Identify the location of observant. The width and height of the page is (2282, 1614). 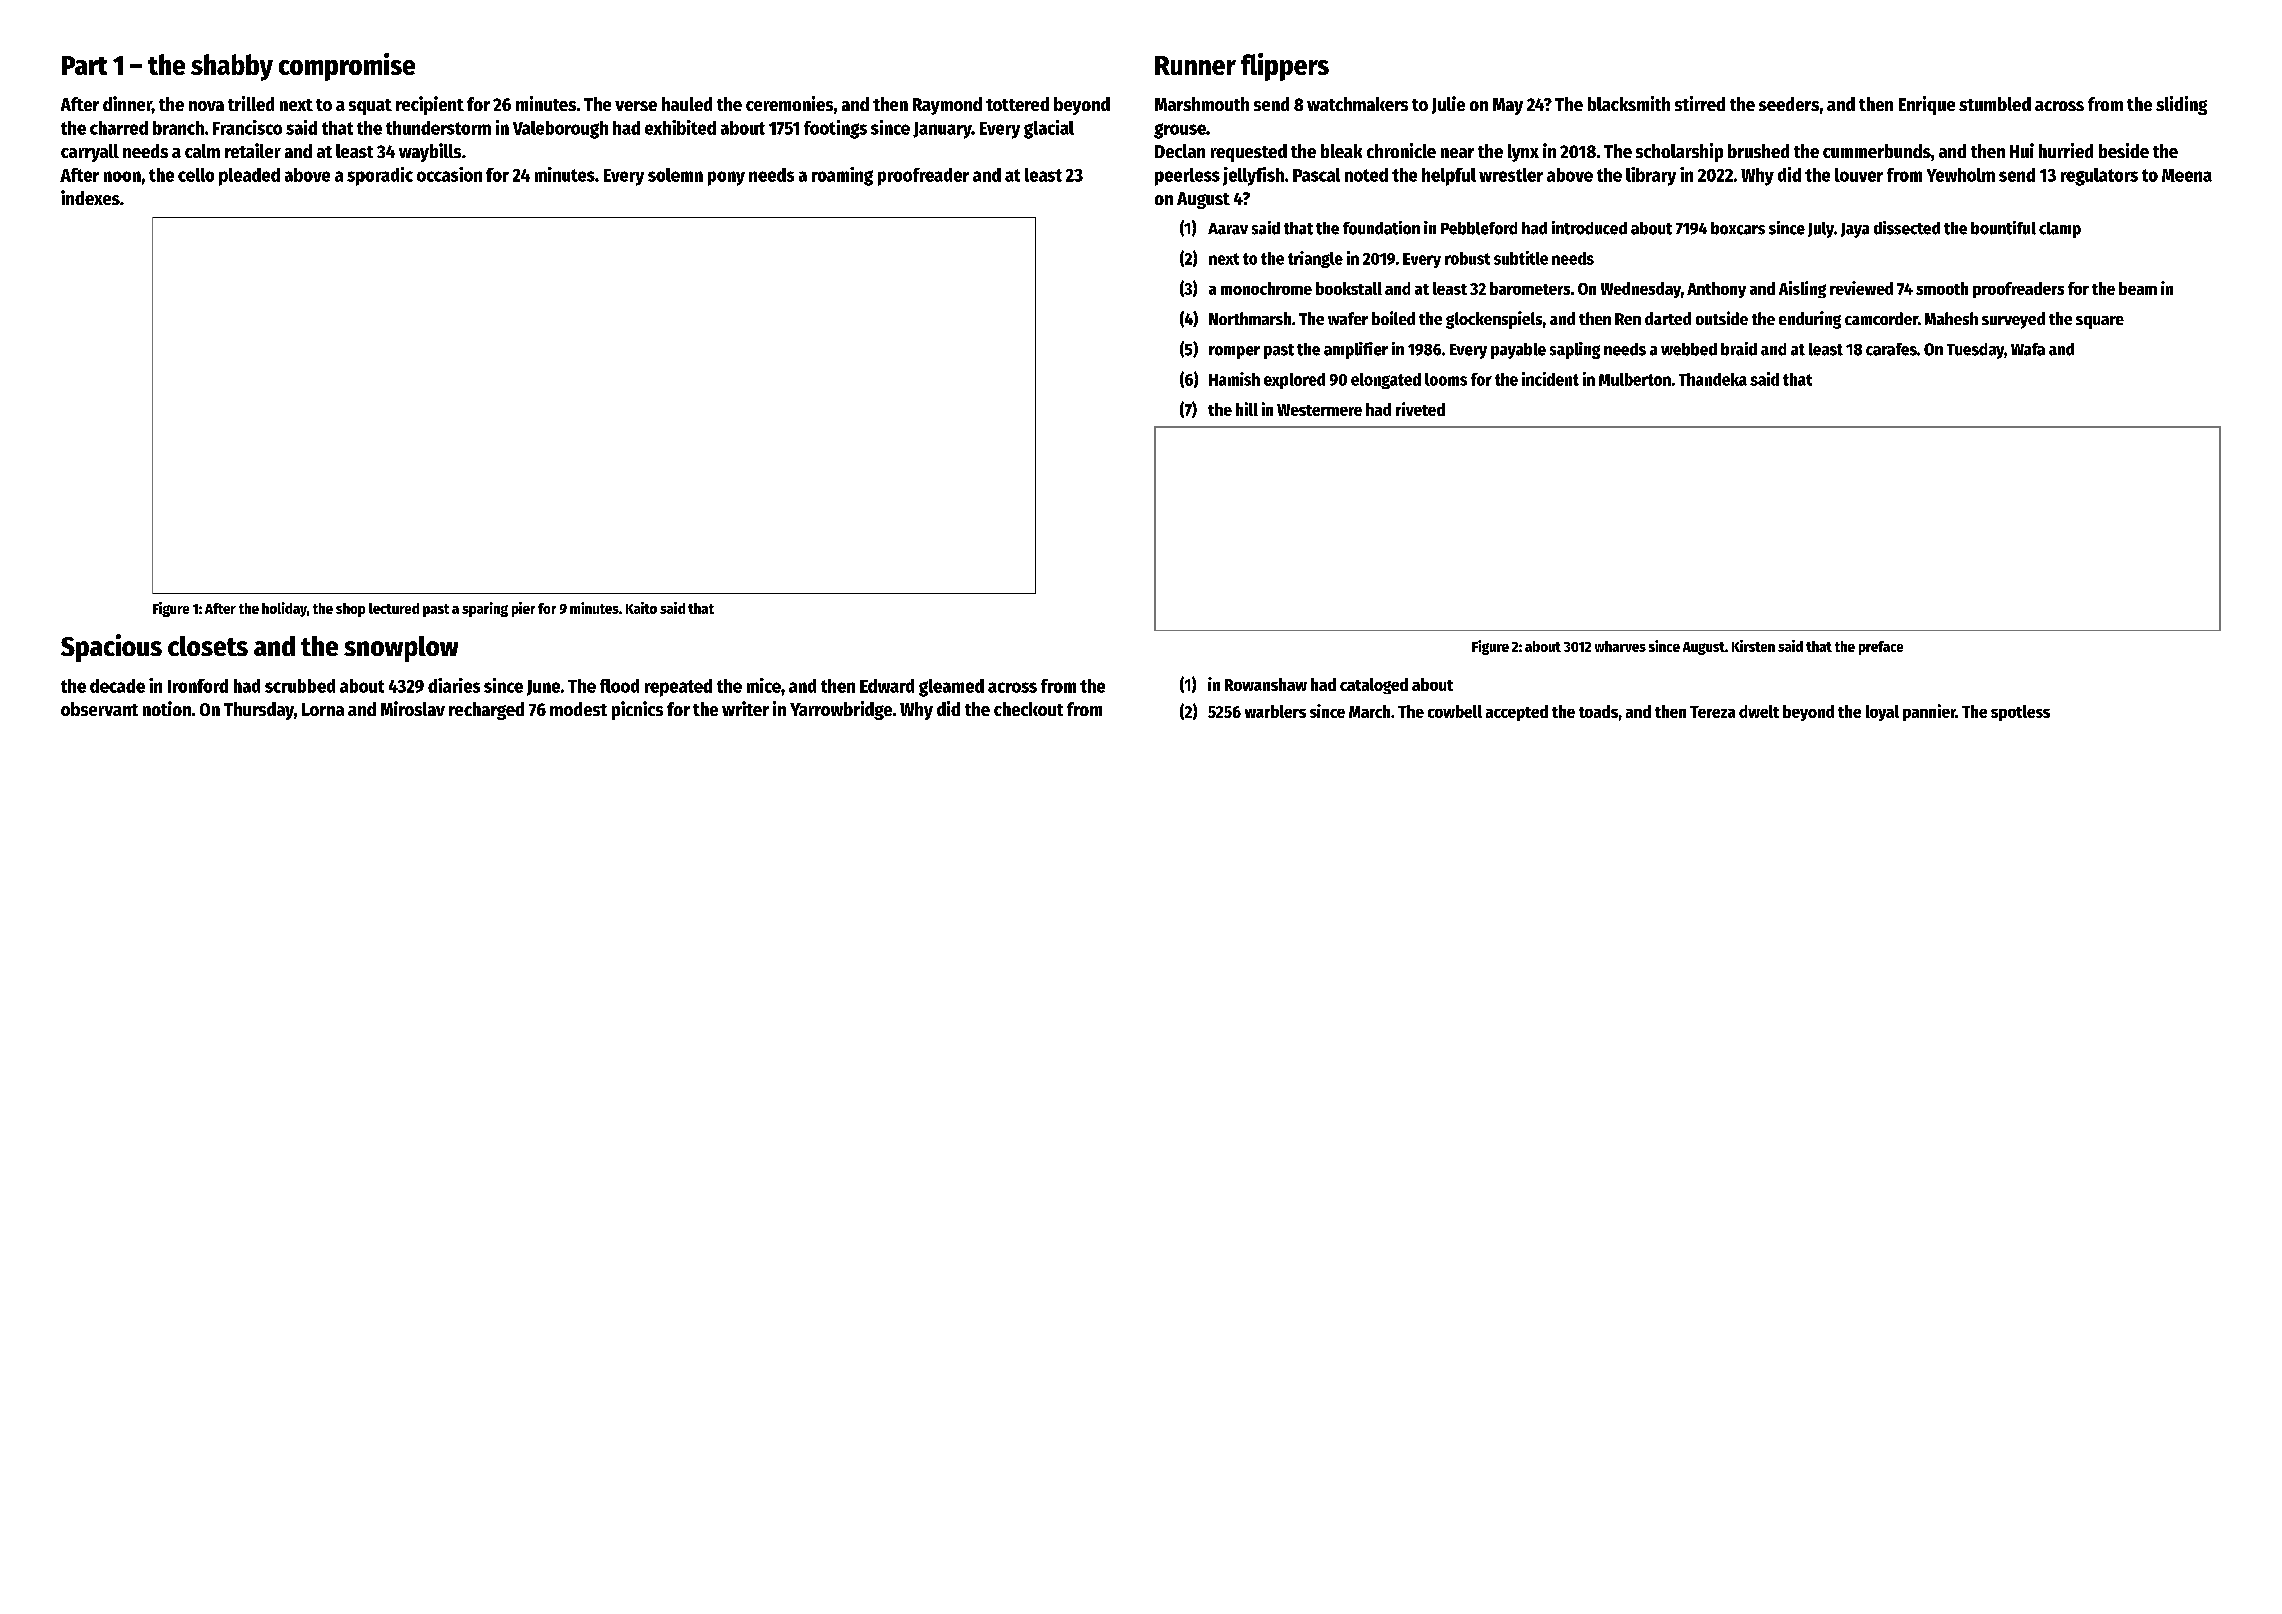
(99, 709).
